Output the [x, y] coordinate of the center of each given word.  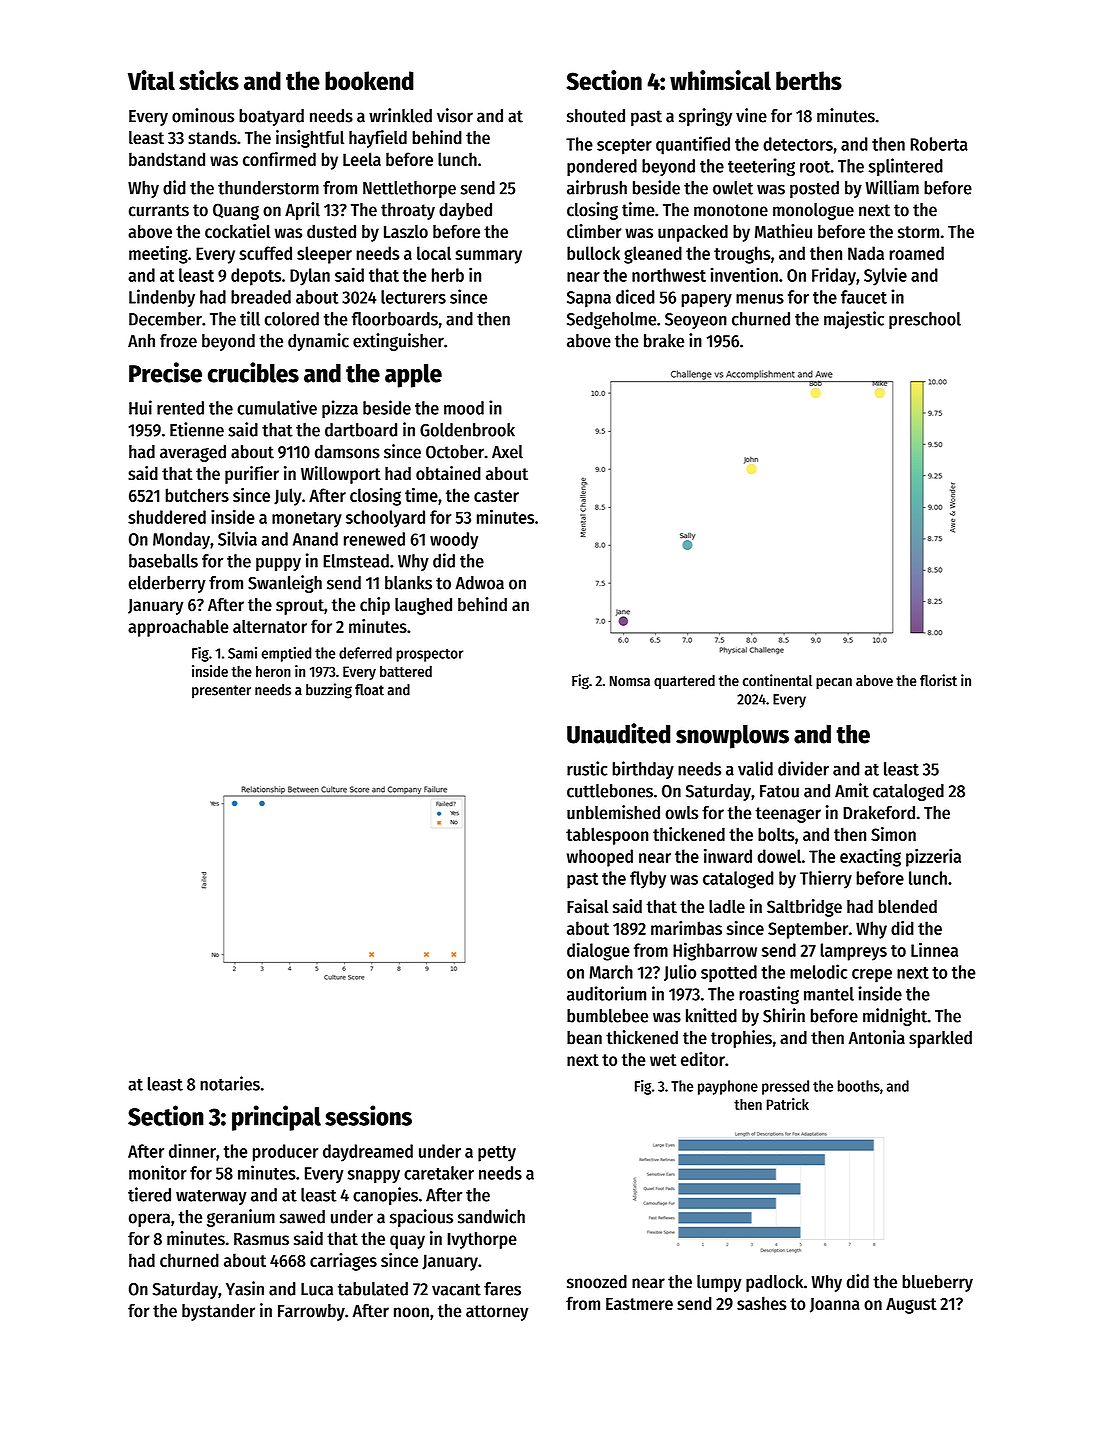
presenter [221, 692]
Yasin [245, 1288]
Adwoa [479, 583]
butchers [197, 495]
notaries [230, 1083]
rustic [587, 768]
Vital [151, 80]
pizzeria [933, 858]
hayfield [378, 139]
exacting [870, 858]
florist [938, 680]
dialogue [598, 951]
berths [809, 81]
